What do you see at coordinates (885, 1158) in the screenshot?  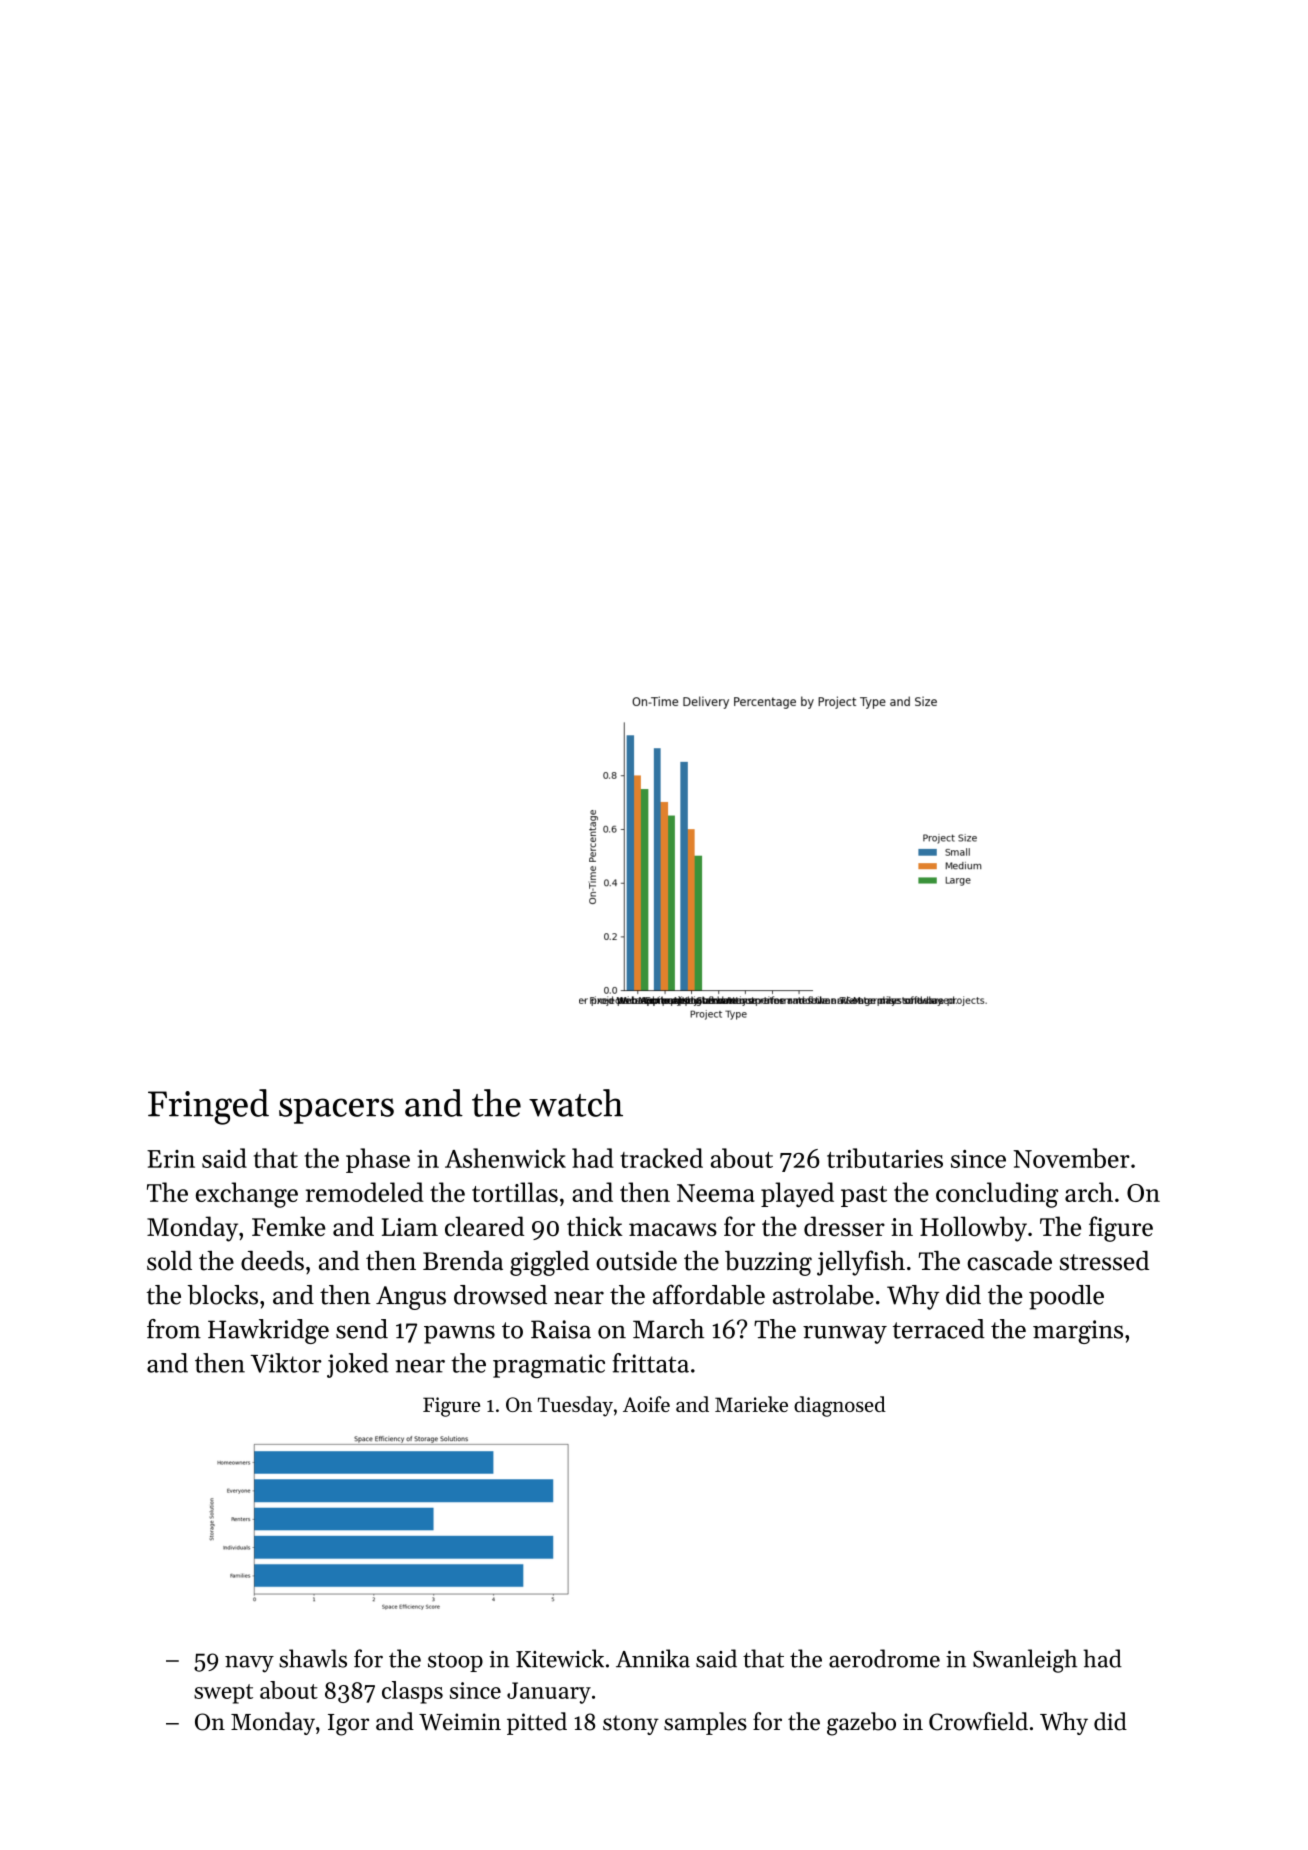 I see `tributaries` at bounding box center [885, 1158].
